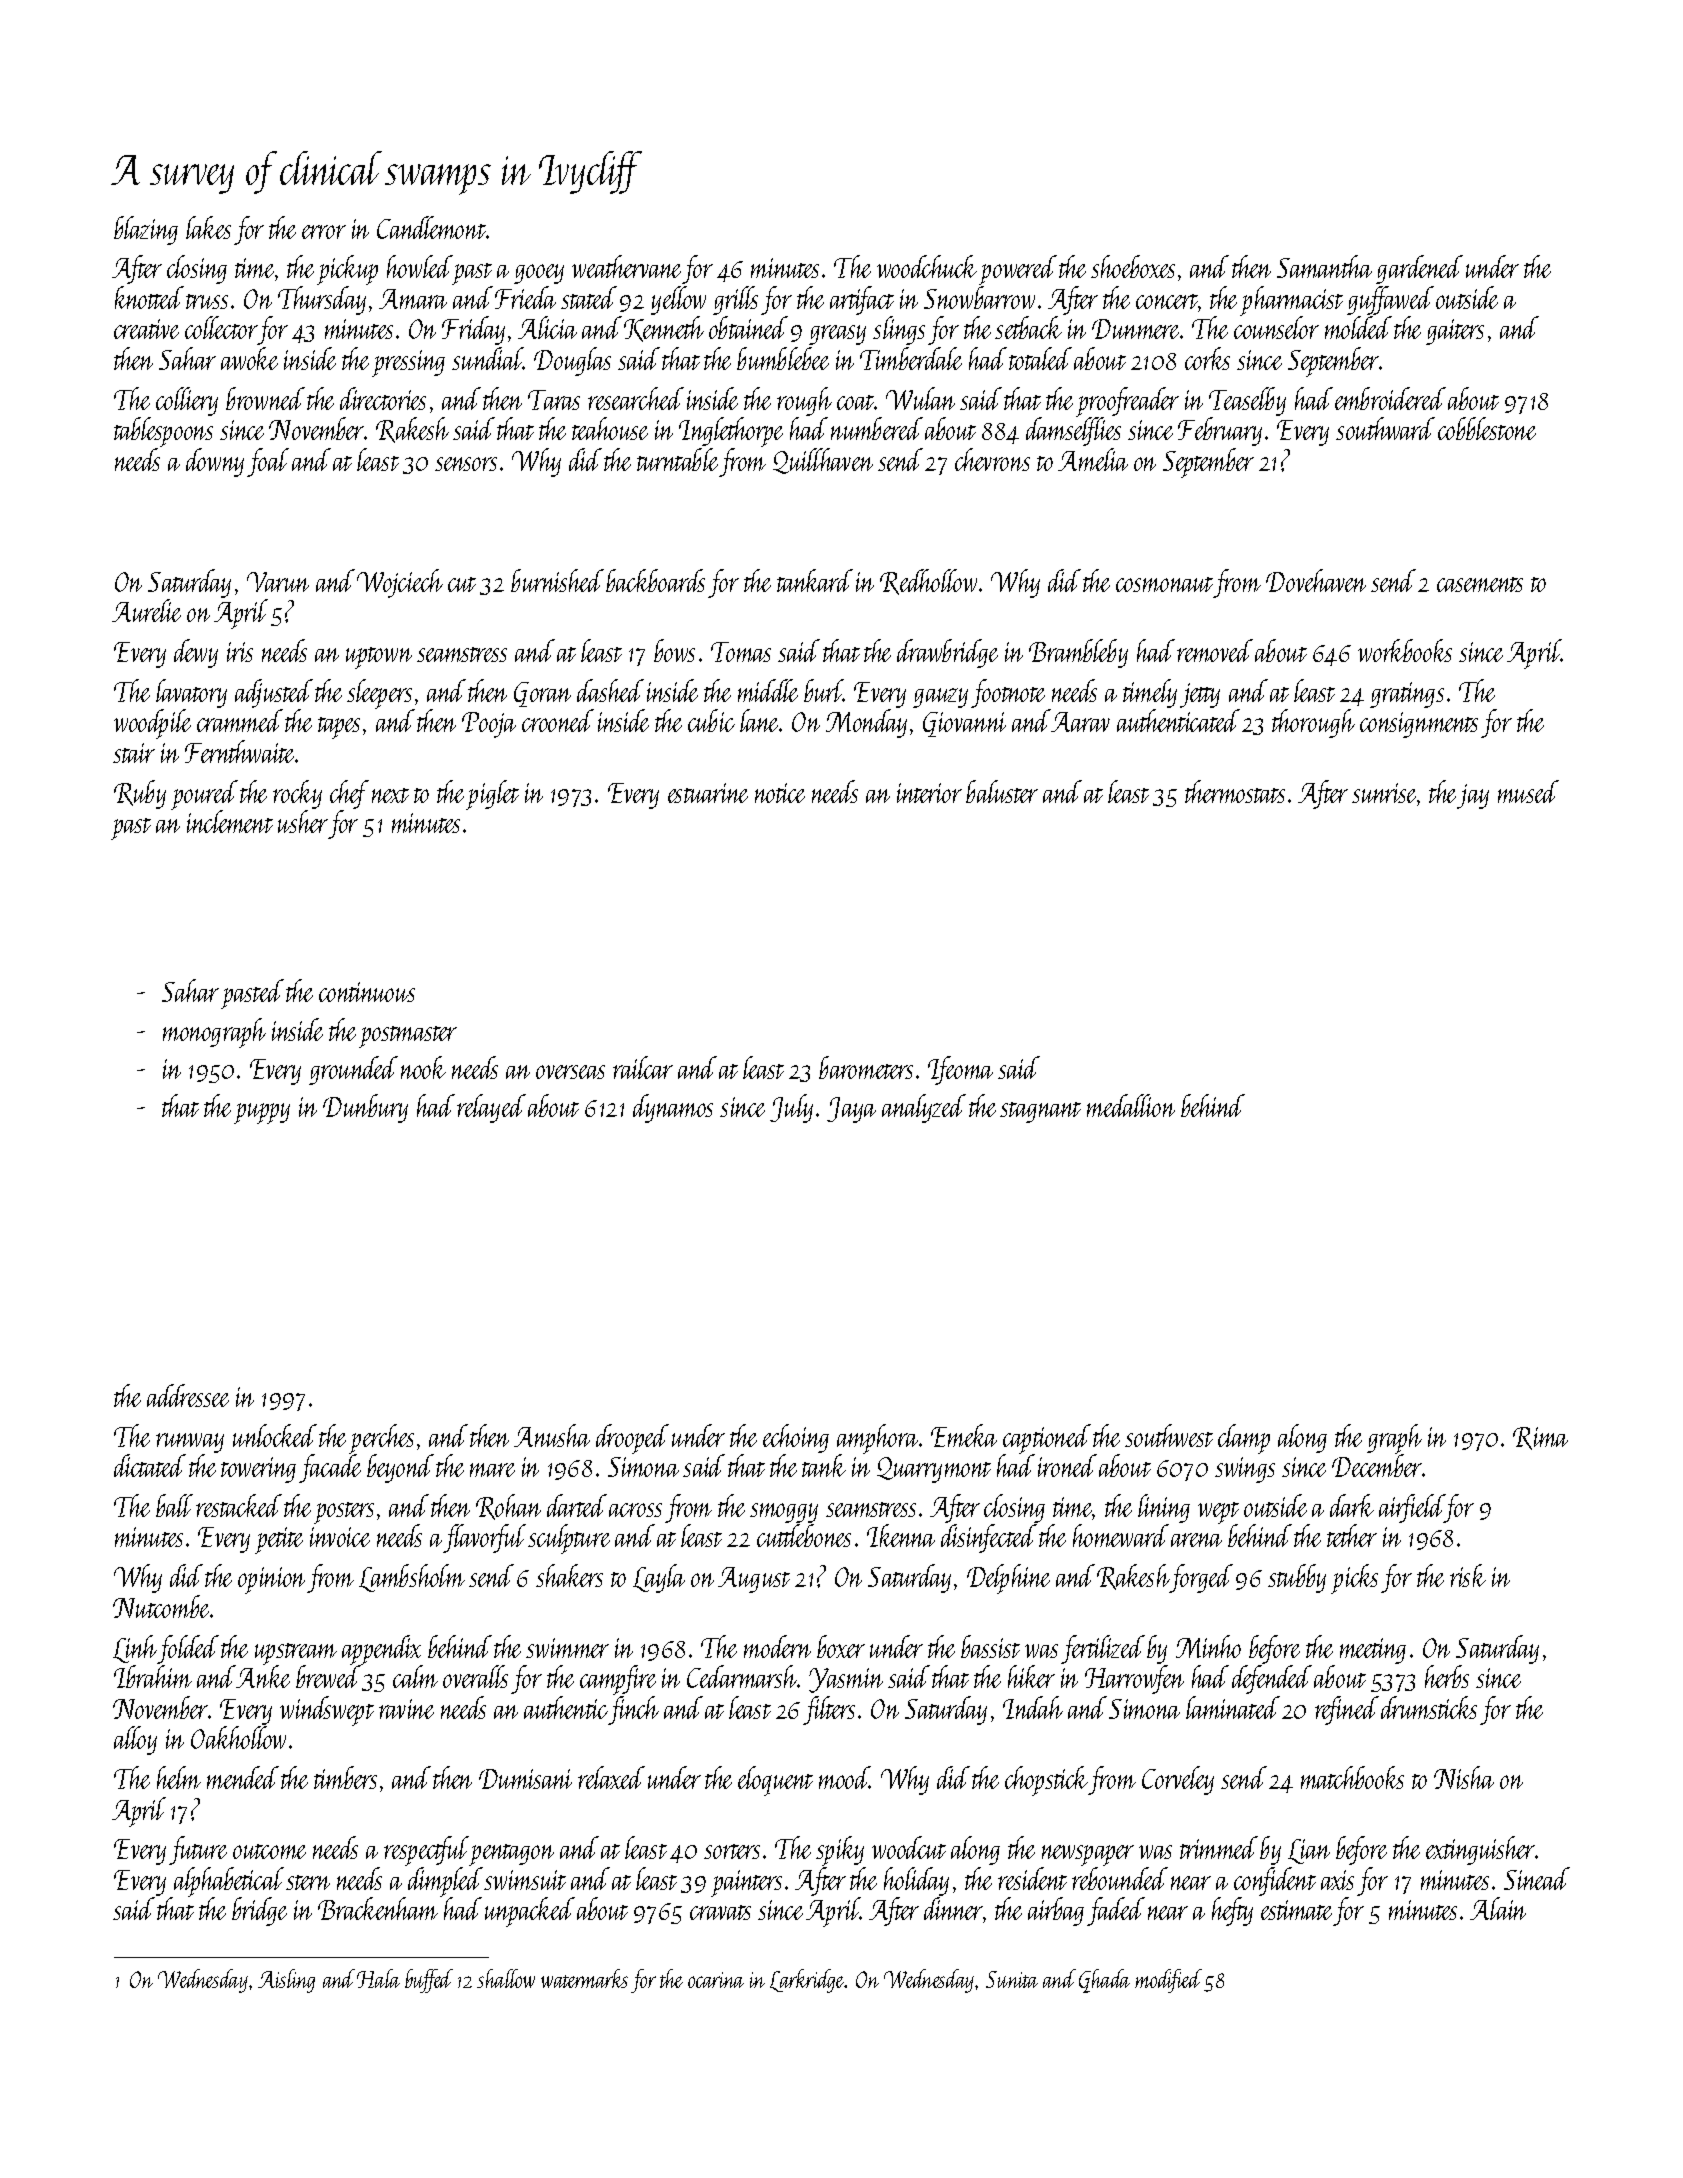 This screenshot has width=1683, height=2178. Describe the element at coordinates (1168, 1981) in the screenshot. I see `modified` at that location.
